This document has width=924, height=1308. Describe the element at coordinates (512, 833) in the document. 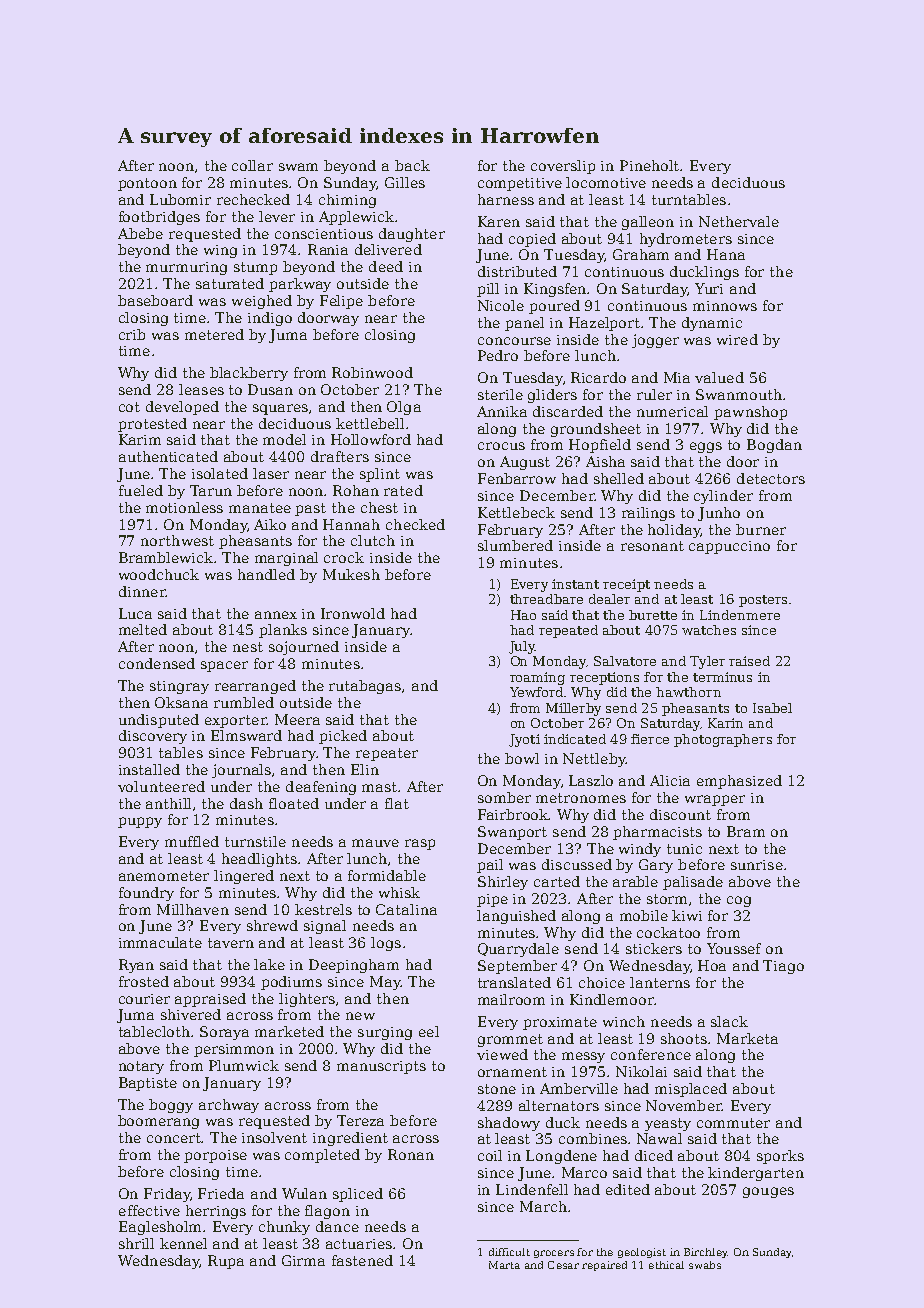

I see `Swanport` at that location.
